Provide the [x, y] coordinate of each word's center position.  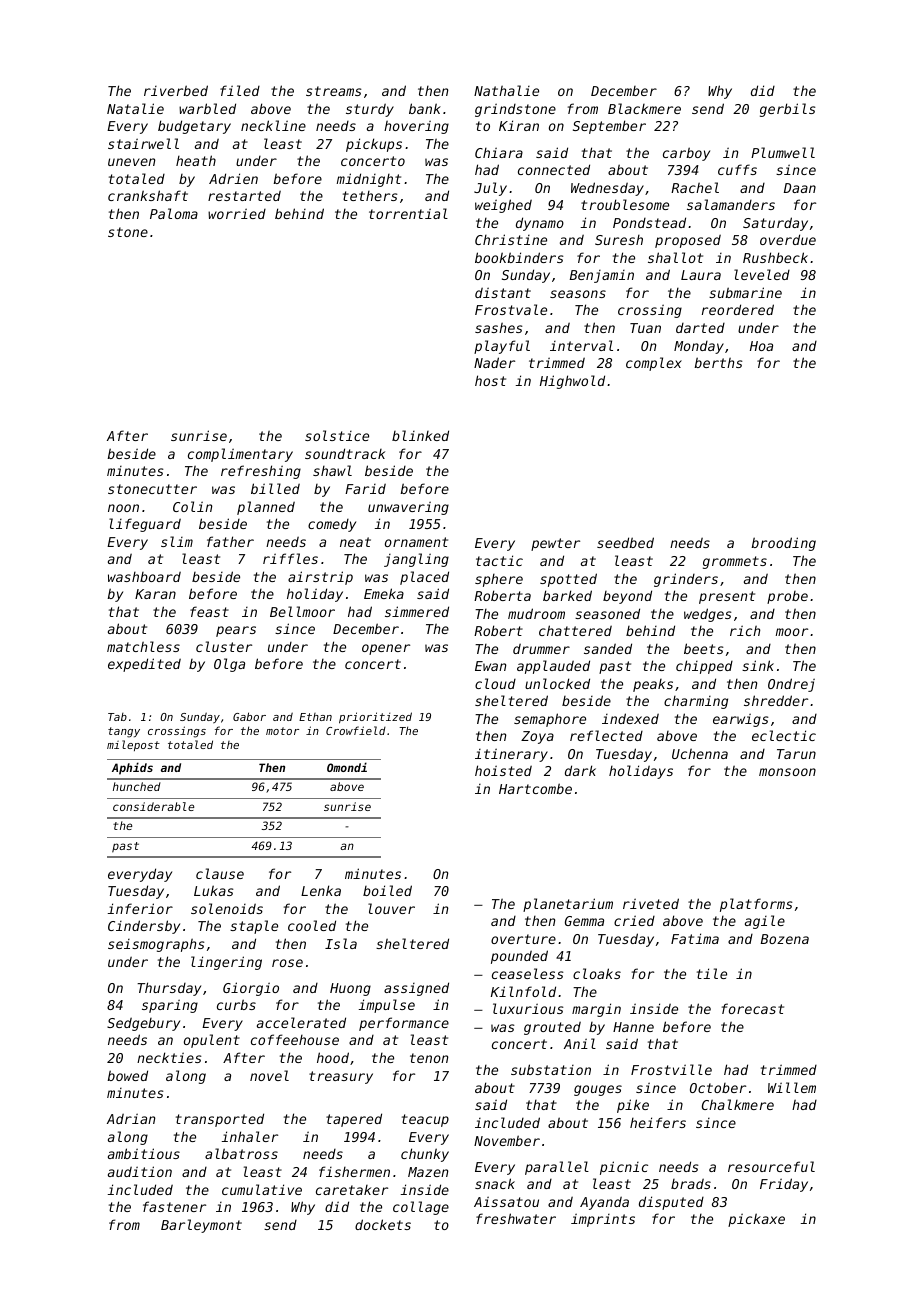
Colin [192, 506]
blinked [420, 435]
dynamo [540, 224]
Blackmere [644, 108]
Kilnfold [523, 991]
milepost [133, 745]
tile [712, 973]
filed [240, 90]
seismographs [156, 945]
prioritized [375, 718]
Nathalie [506, 90]
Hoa [761, 346]
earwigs [741, 720]
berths [718, 362]
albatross [241, 1153]
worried [237, 213]
